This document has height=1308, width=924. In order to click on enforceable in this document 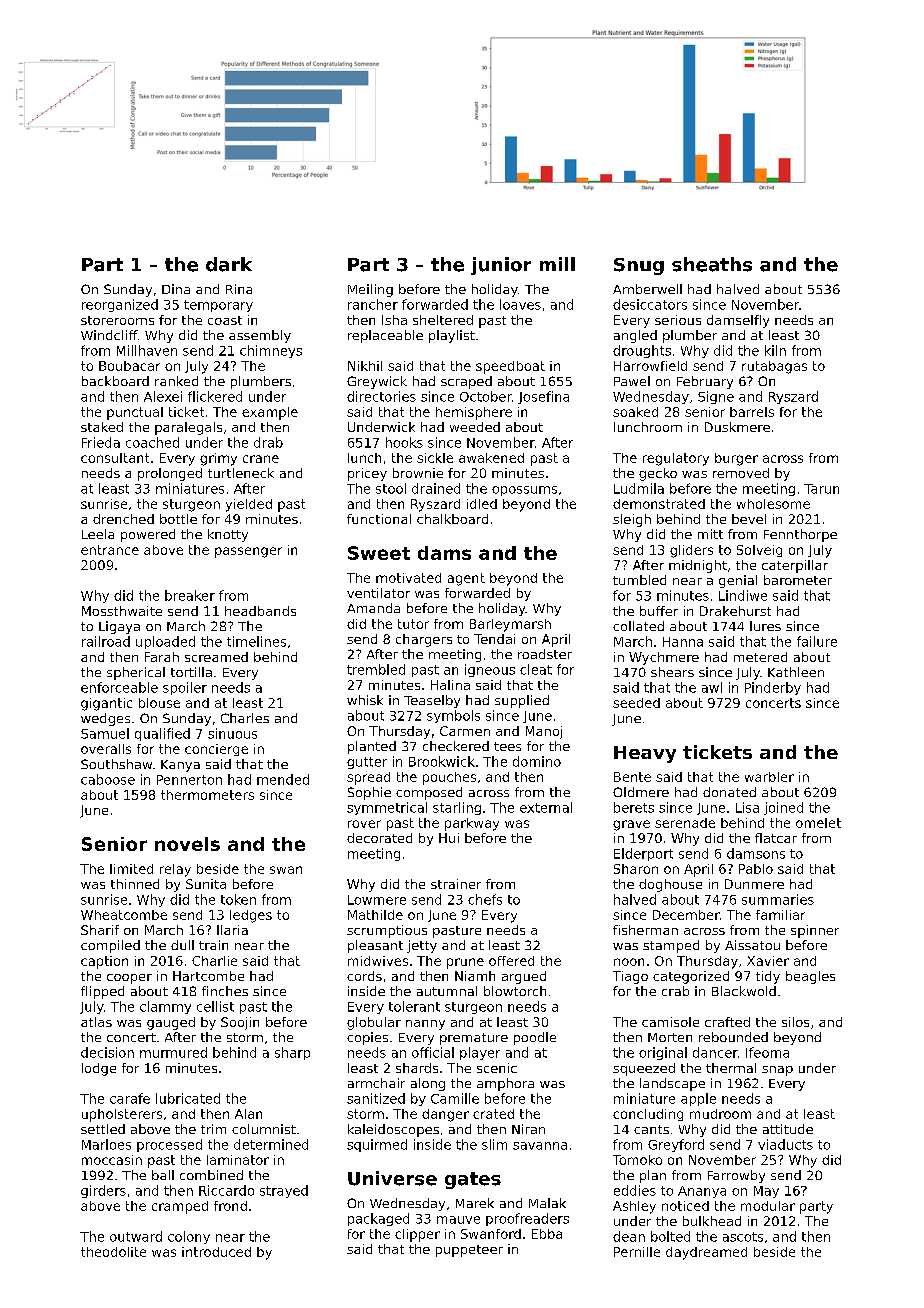, I will do `click(119, 687)`.
